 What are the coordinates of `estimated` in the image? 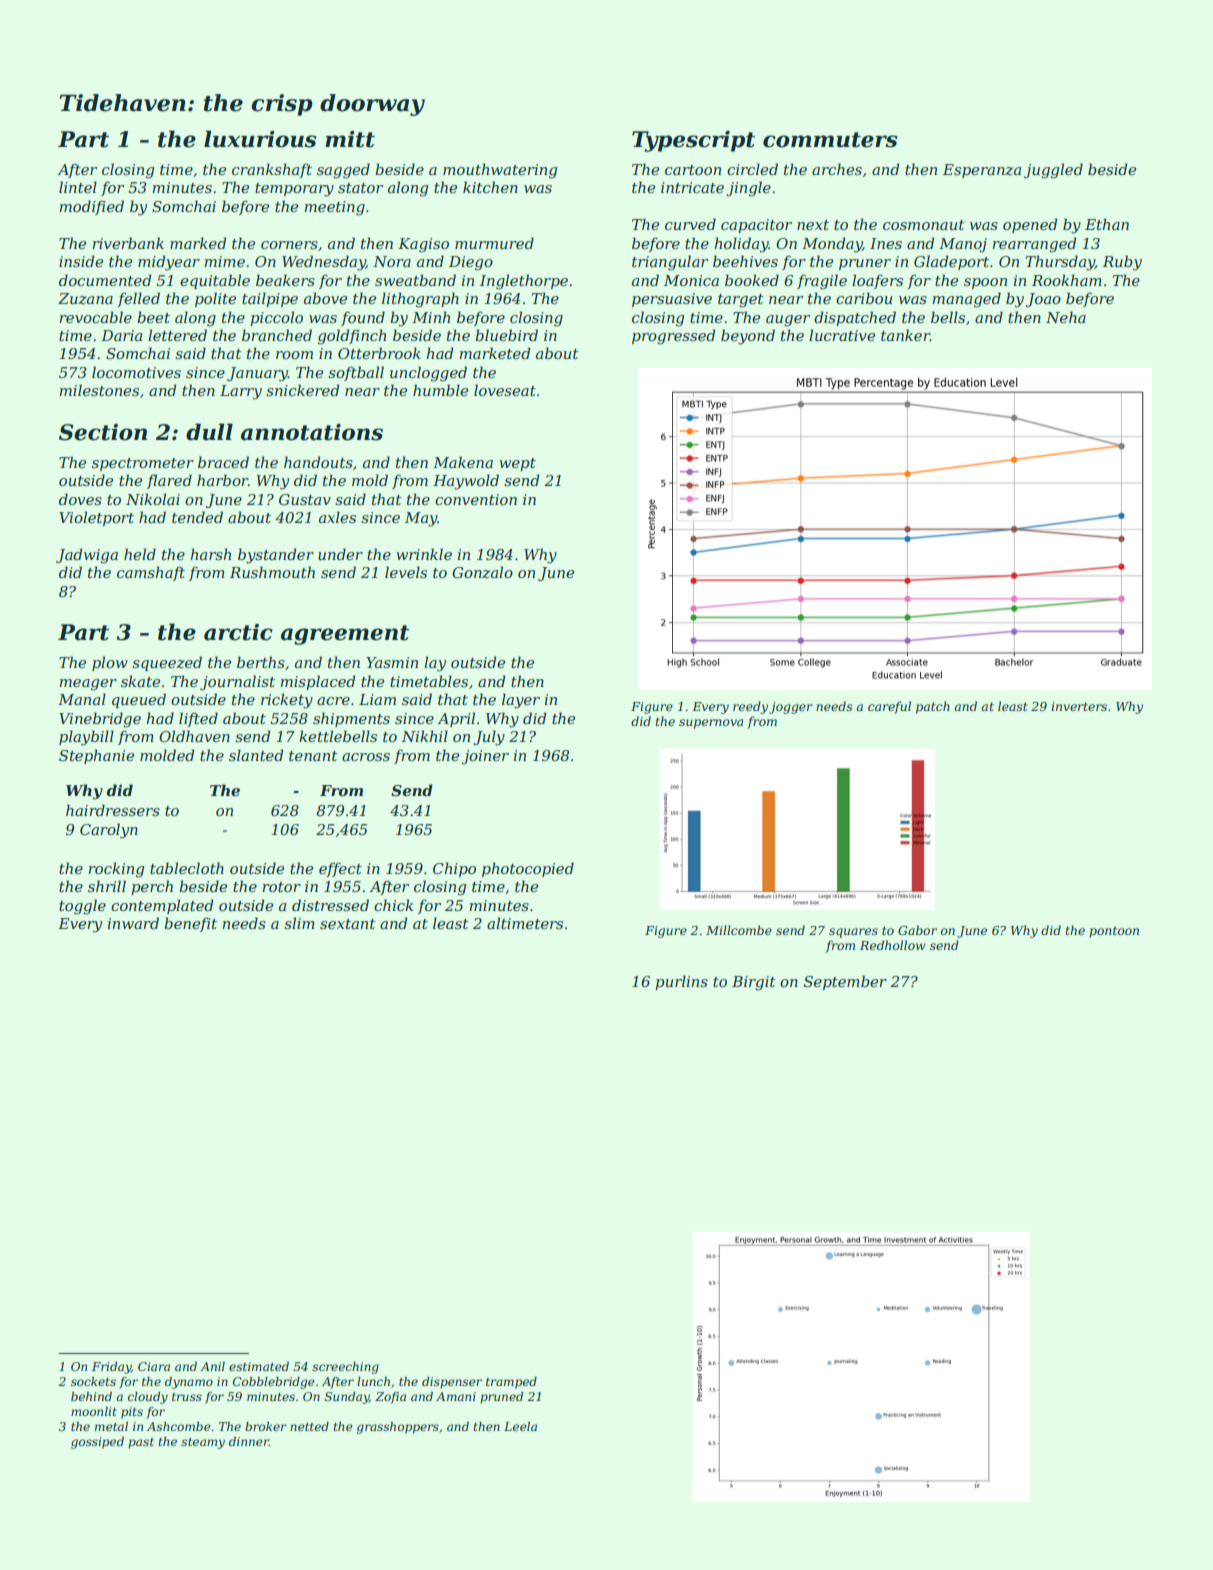 It's located at (259, 1366).
